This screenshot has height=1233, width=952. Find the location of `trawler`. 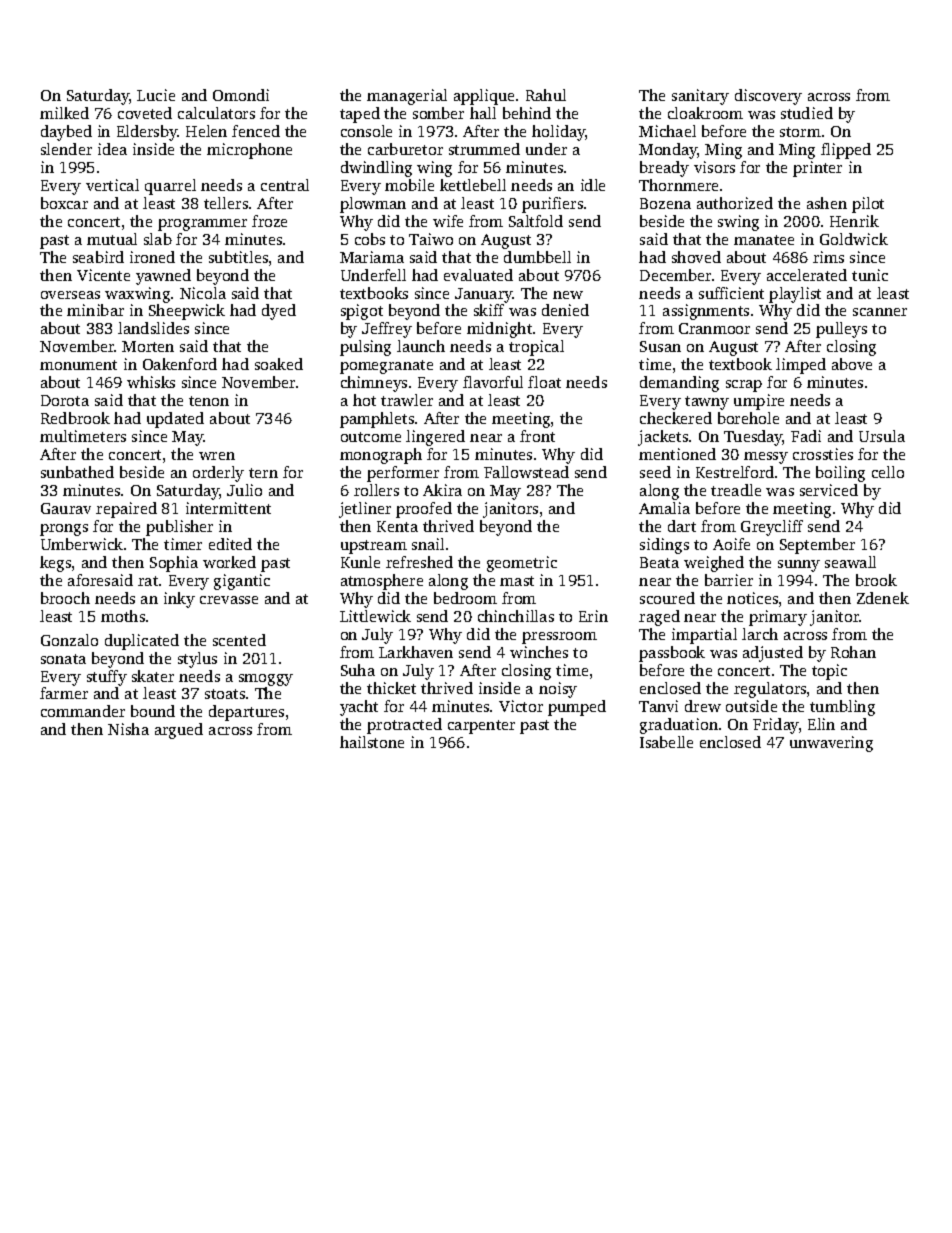

trawler is located at coordinates (407, 400).
